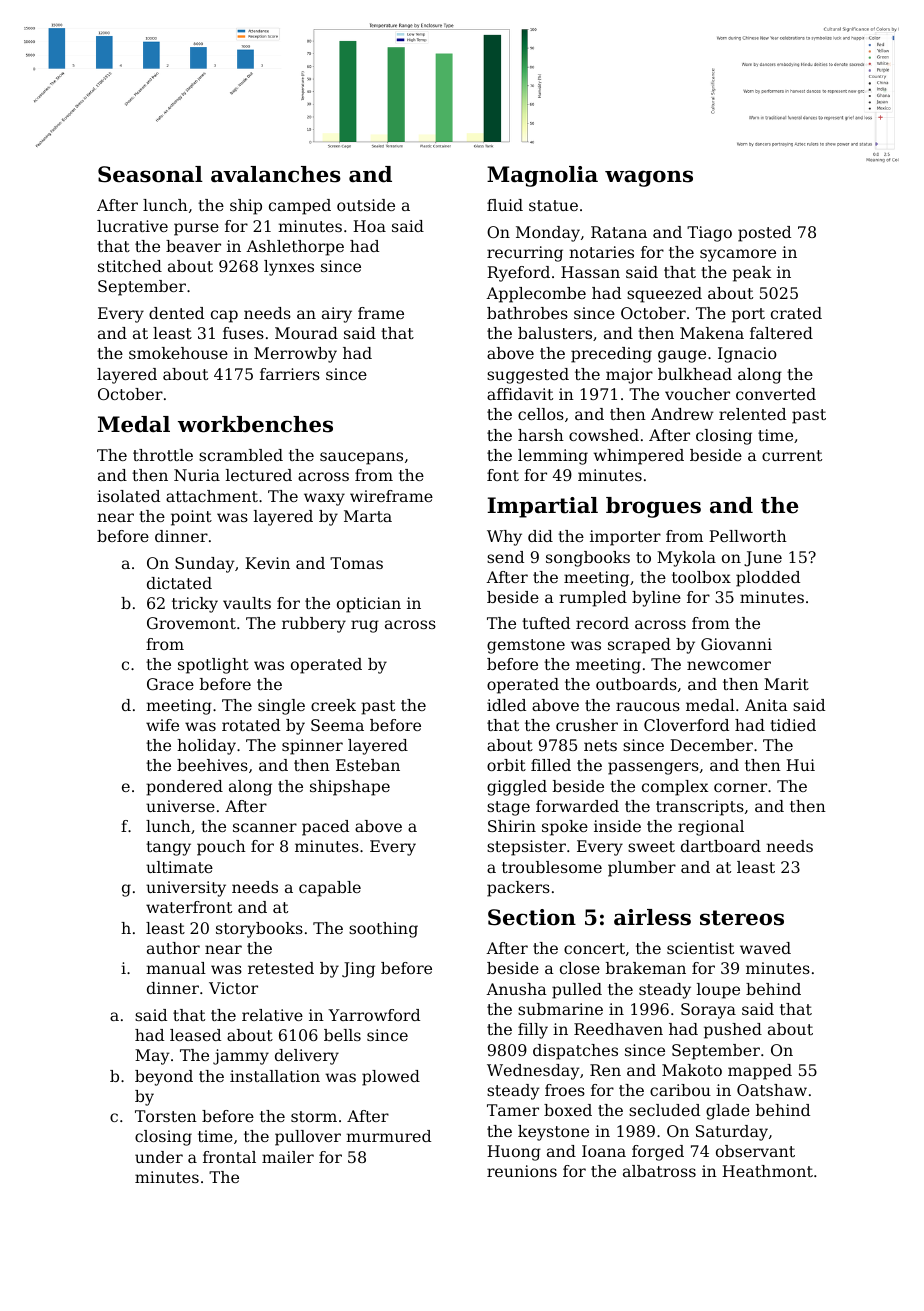 The image size is (924, 1311). I want to click on passengers, so click(653, 768).
